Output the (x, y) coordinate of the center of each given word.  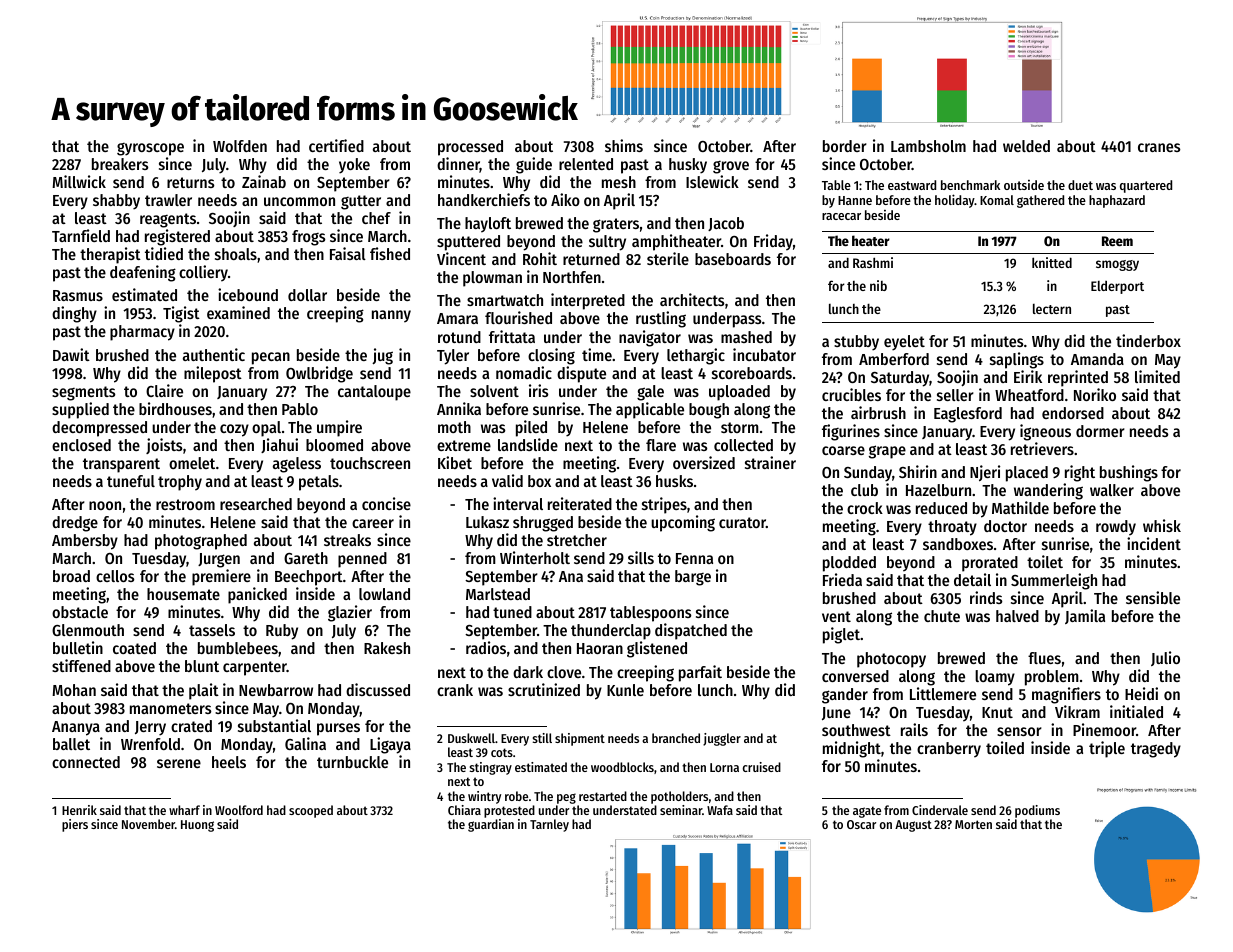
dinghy (74, 314)
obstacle (80, 612)
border (845, 146)
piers (75, 825)
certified (336, 145)
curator (742, 522)
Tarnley (549, 825)
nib (878, 285)
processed (470, 148)
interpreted (588, 301)
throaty (952, 528)
